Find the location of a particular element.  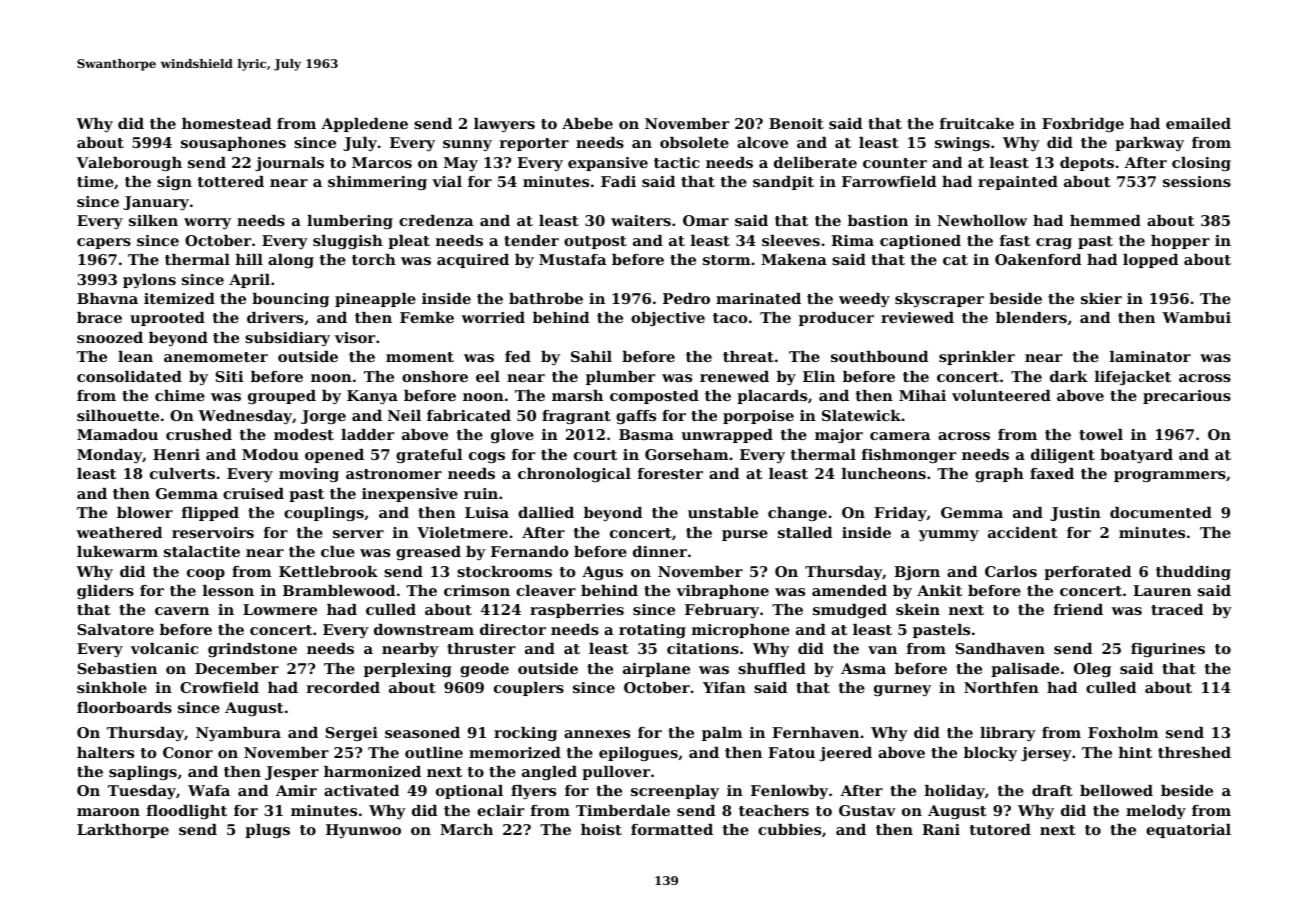

homestead is located at coordinates (226, 123).
